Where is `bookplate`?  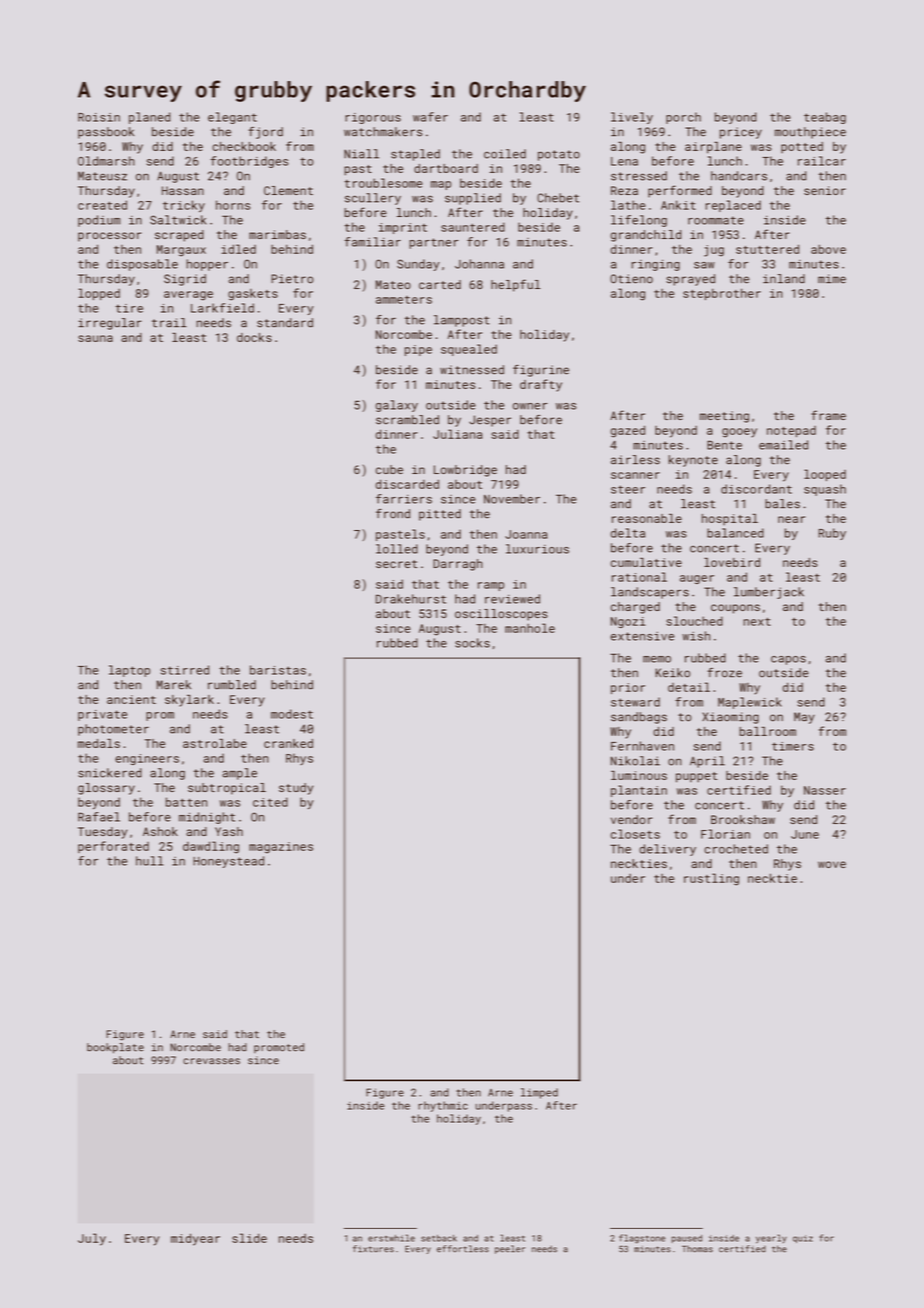
bookplate is located at coordinates (115, 1048).
